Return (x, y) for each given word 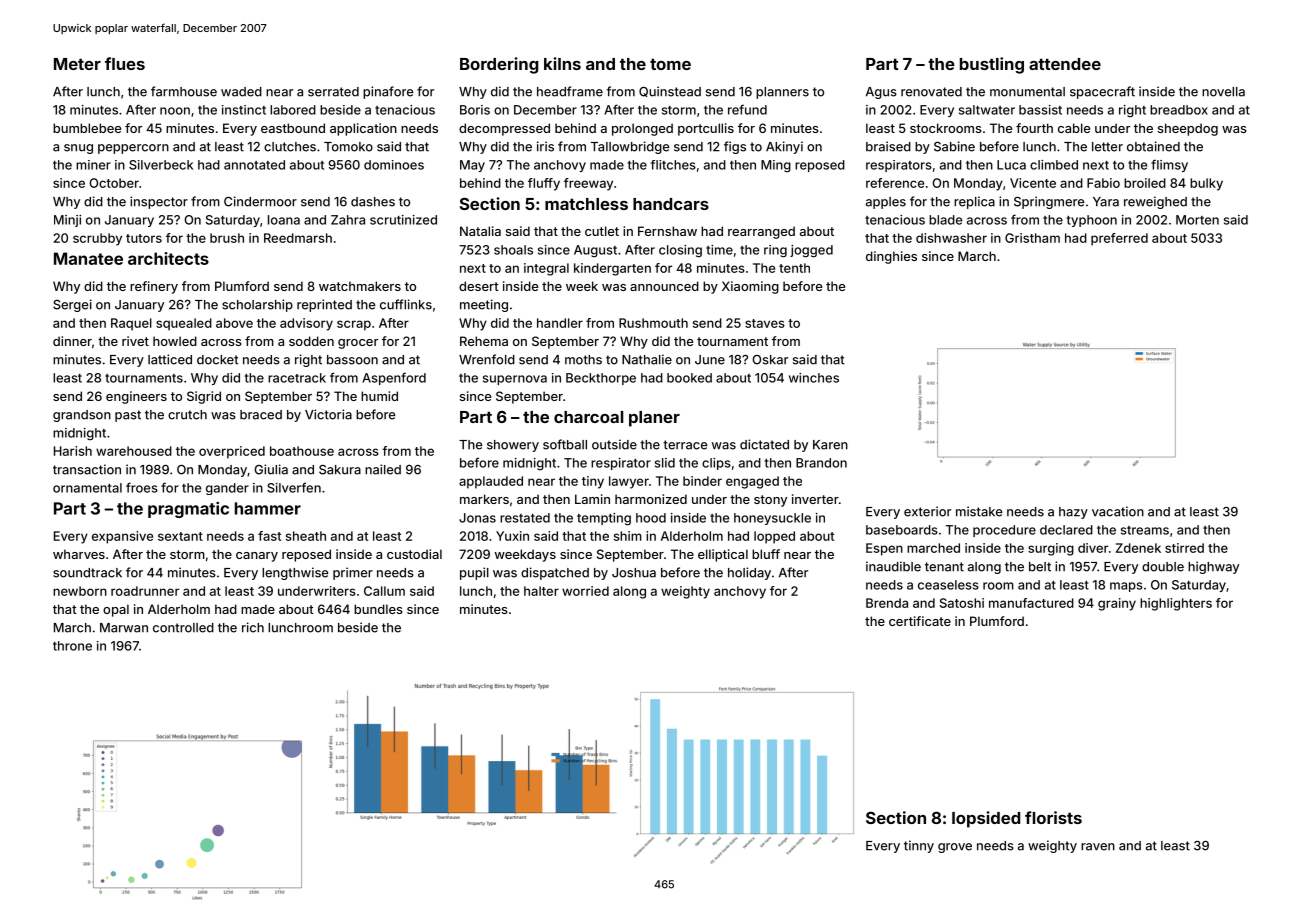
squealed (184, 324)
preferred (1119, 239)
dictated (764, 444)
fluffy (544, 184)
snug (78, 149)
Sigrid (204, 397)
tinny (919, 846)
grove (955, 848)
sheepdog (1188, 129)
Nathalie (647, 359)
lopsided (986, 819)
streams (1145, 530)
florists (1053, 817)
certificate (920, 621)
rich (253, 627)
